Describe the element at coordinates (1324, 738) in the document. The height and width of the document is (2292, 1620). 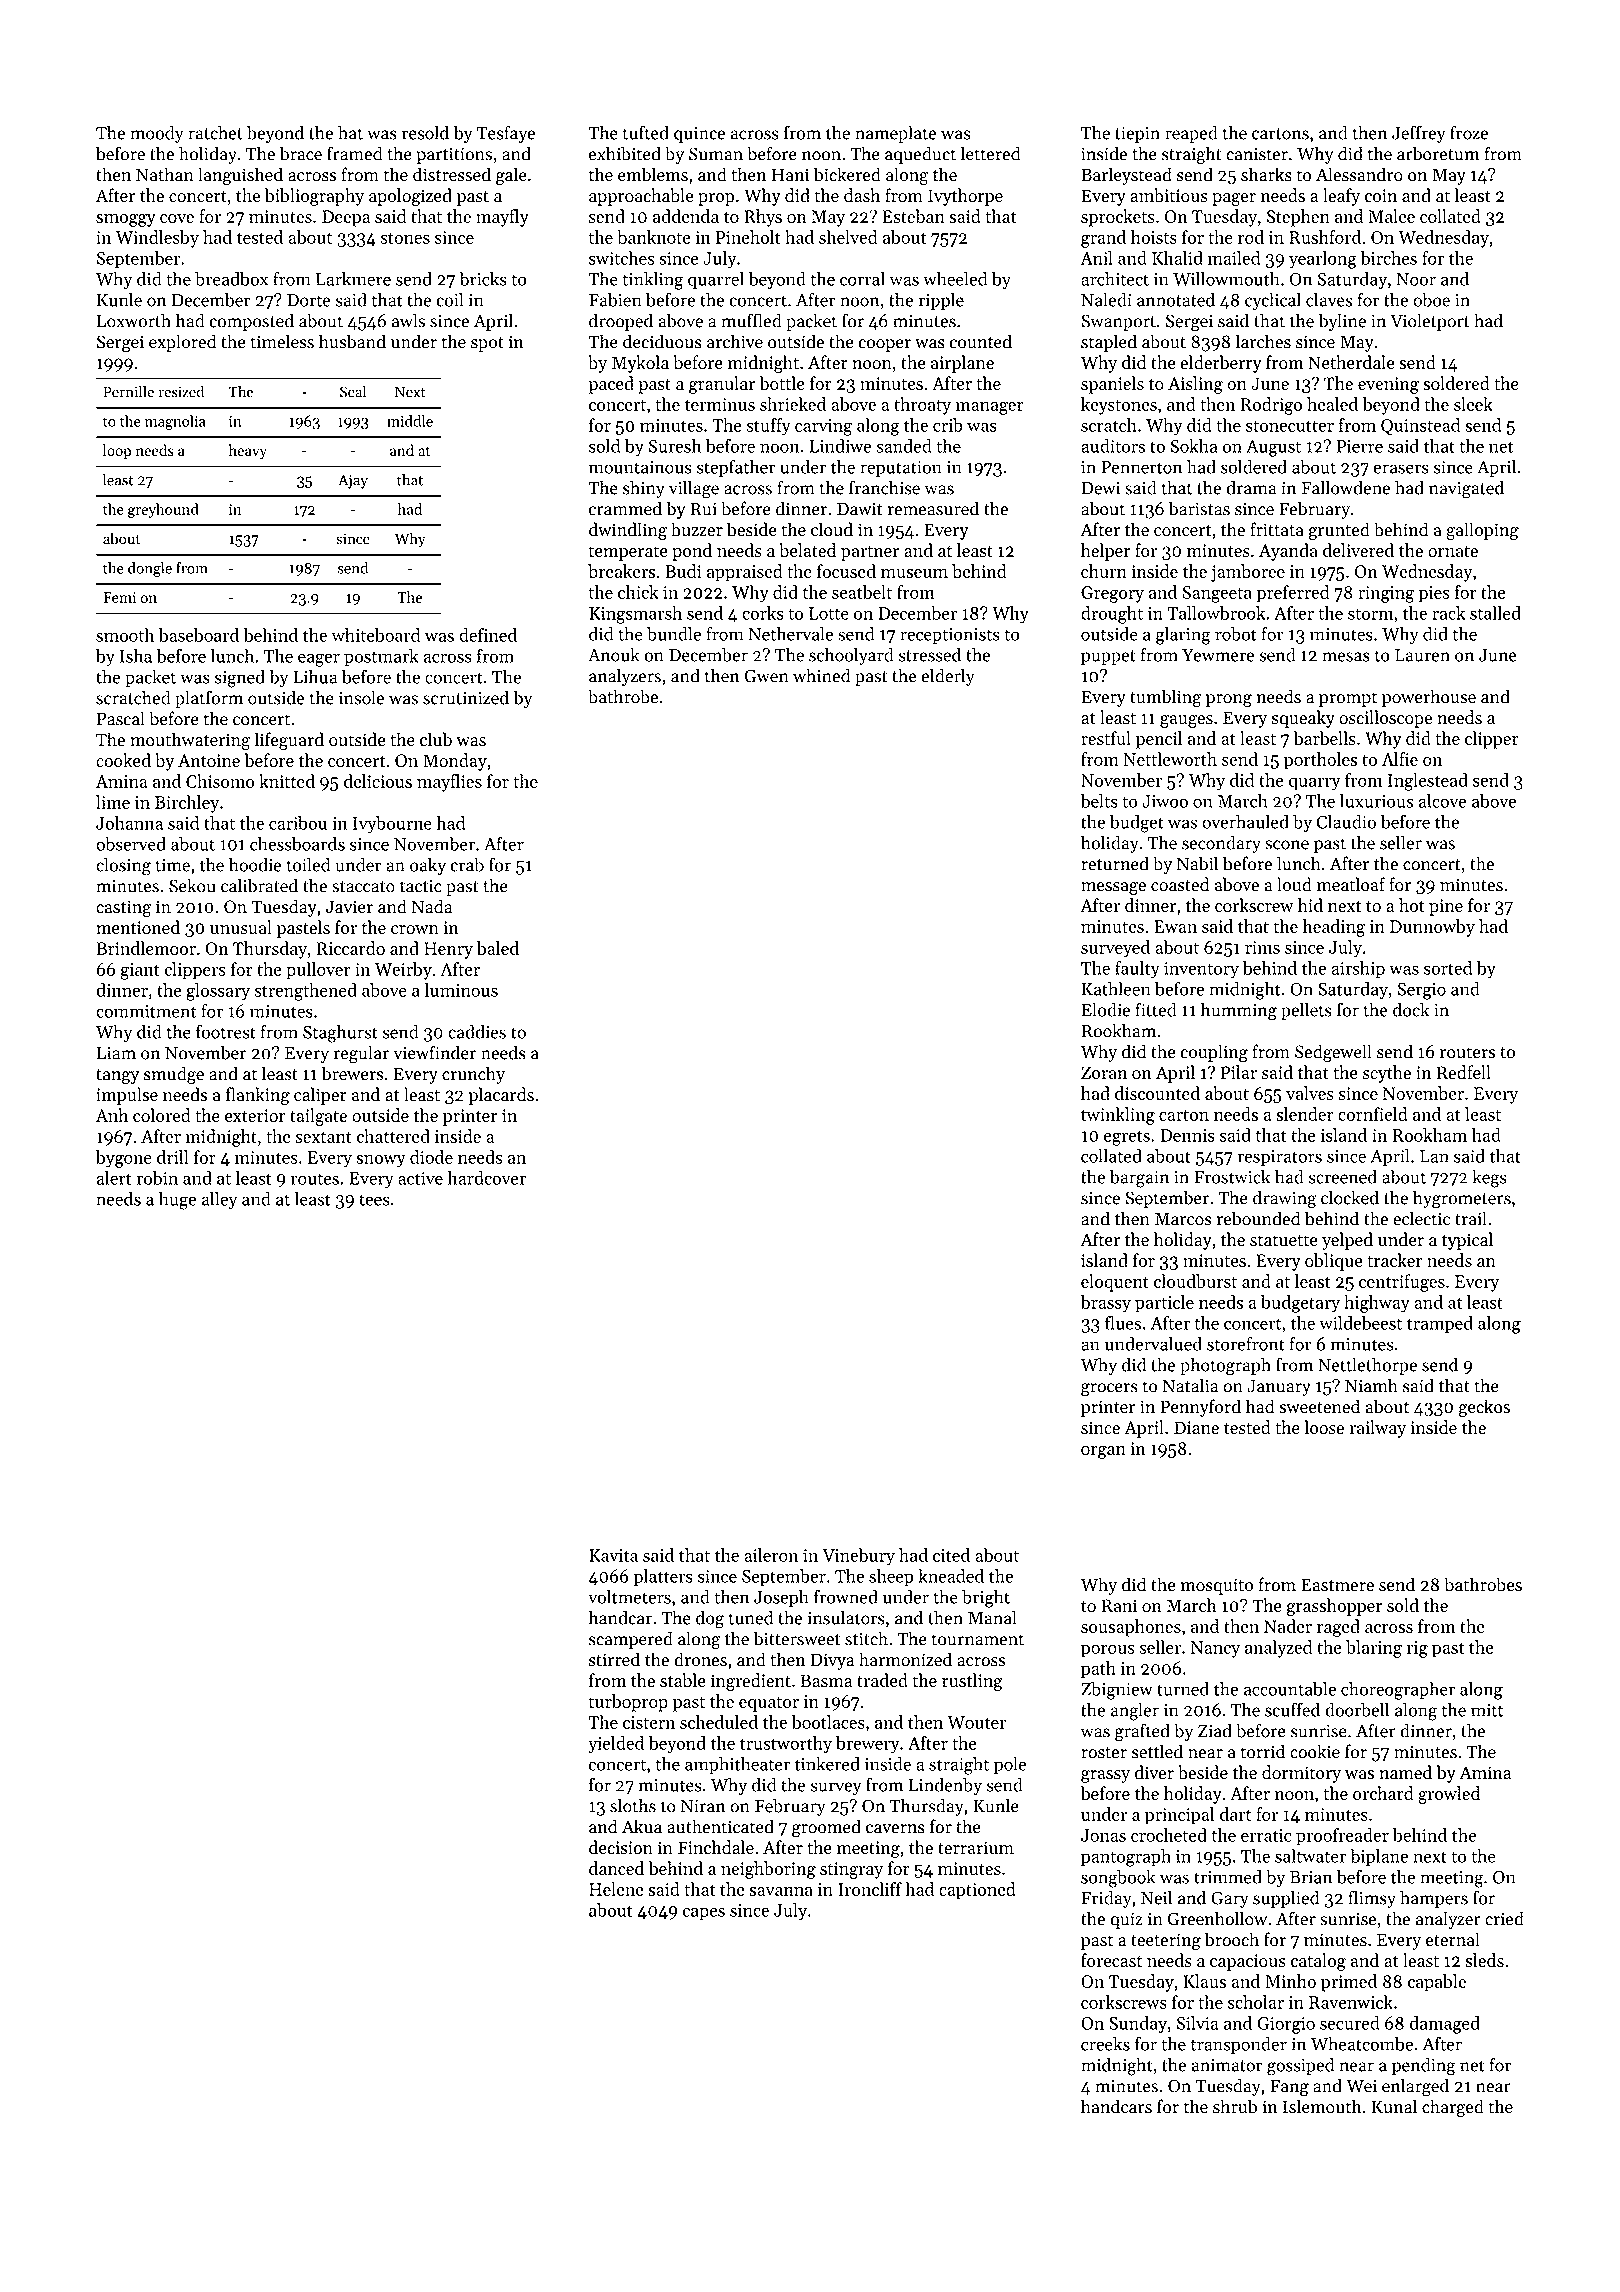
I see `barbells` at that location.
